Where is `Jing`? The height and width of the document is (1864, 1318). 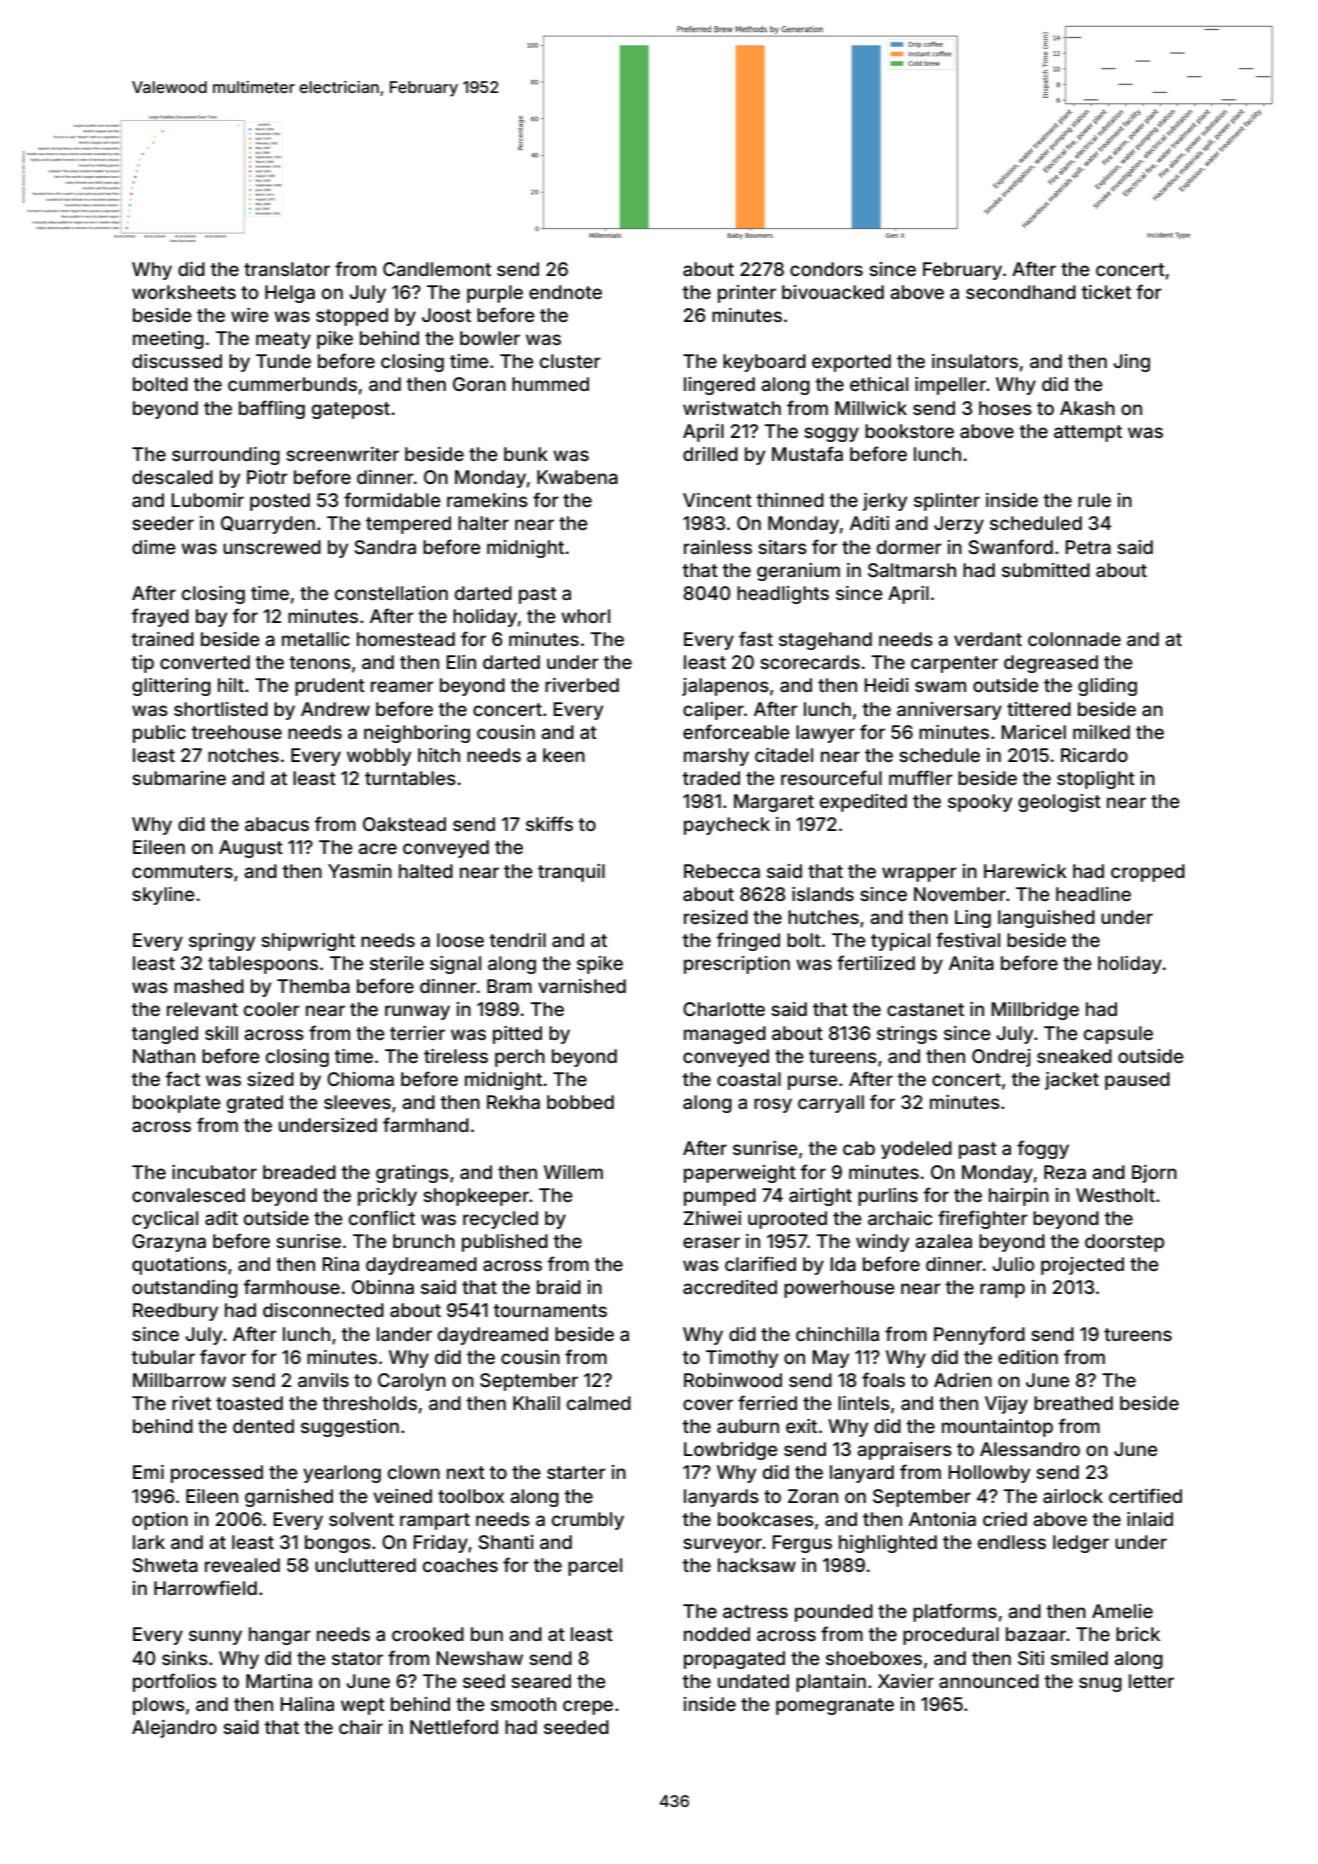 Jing is located at coordinates (1131, 363).
